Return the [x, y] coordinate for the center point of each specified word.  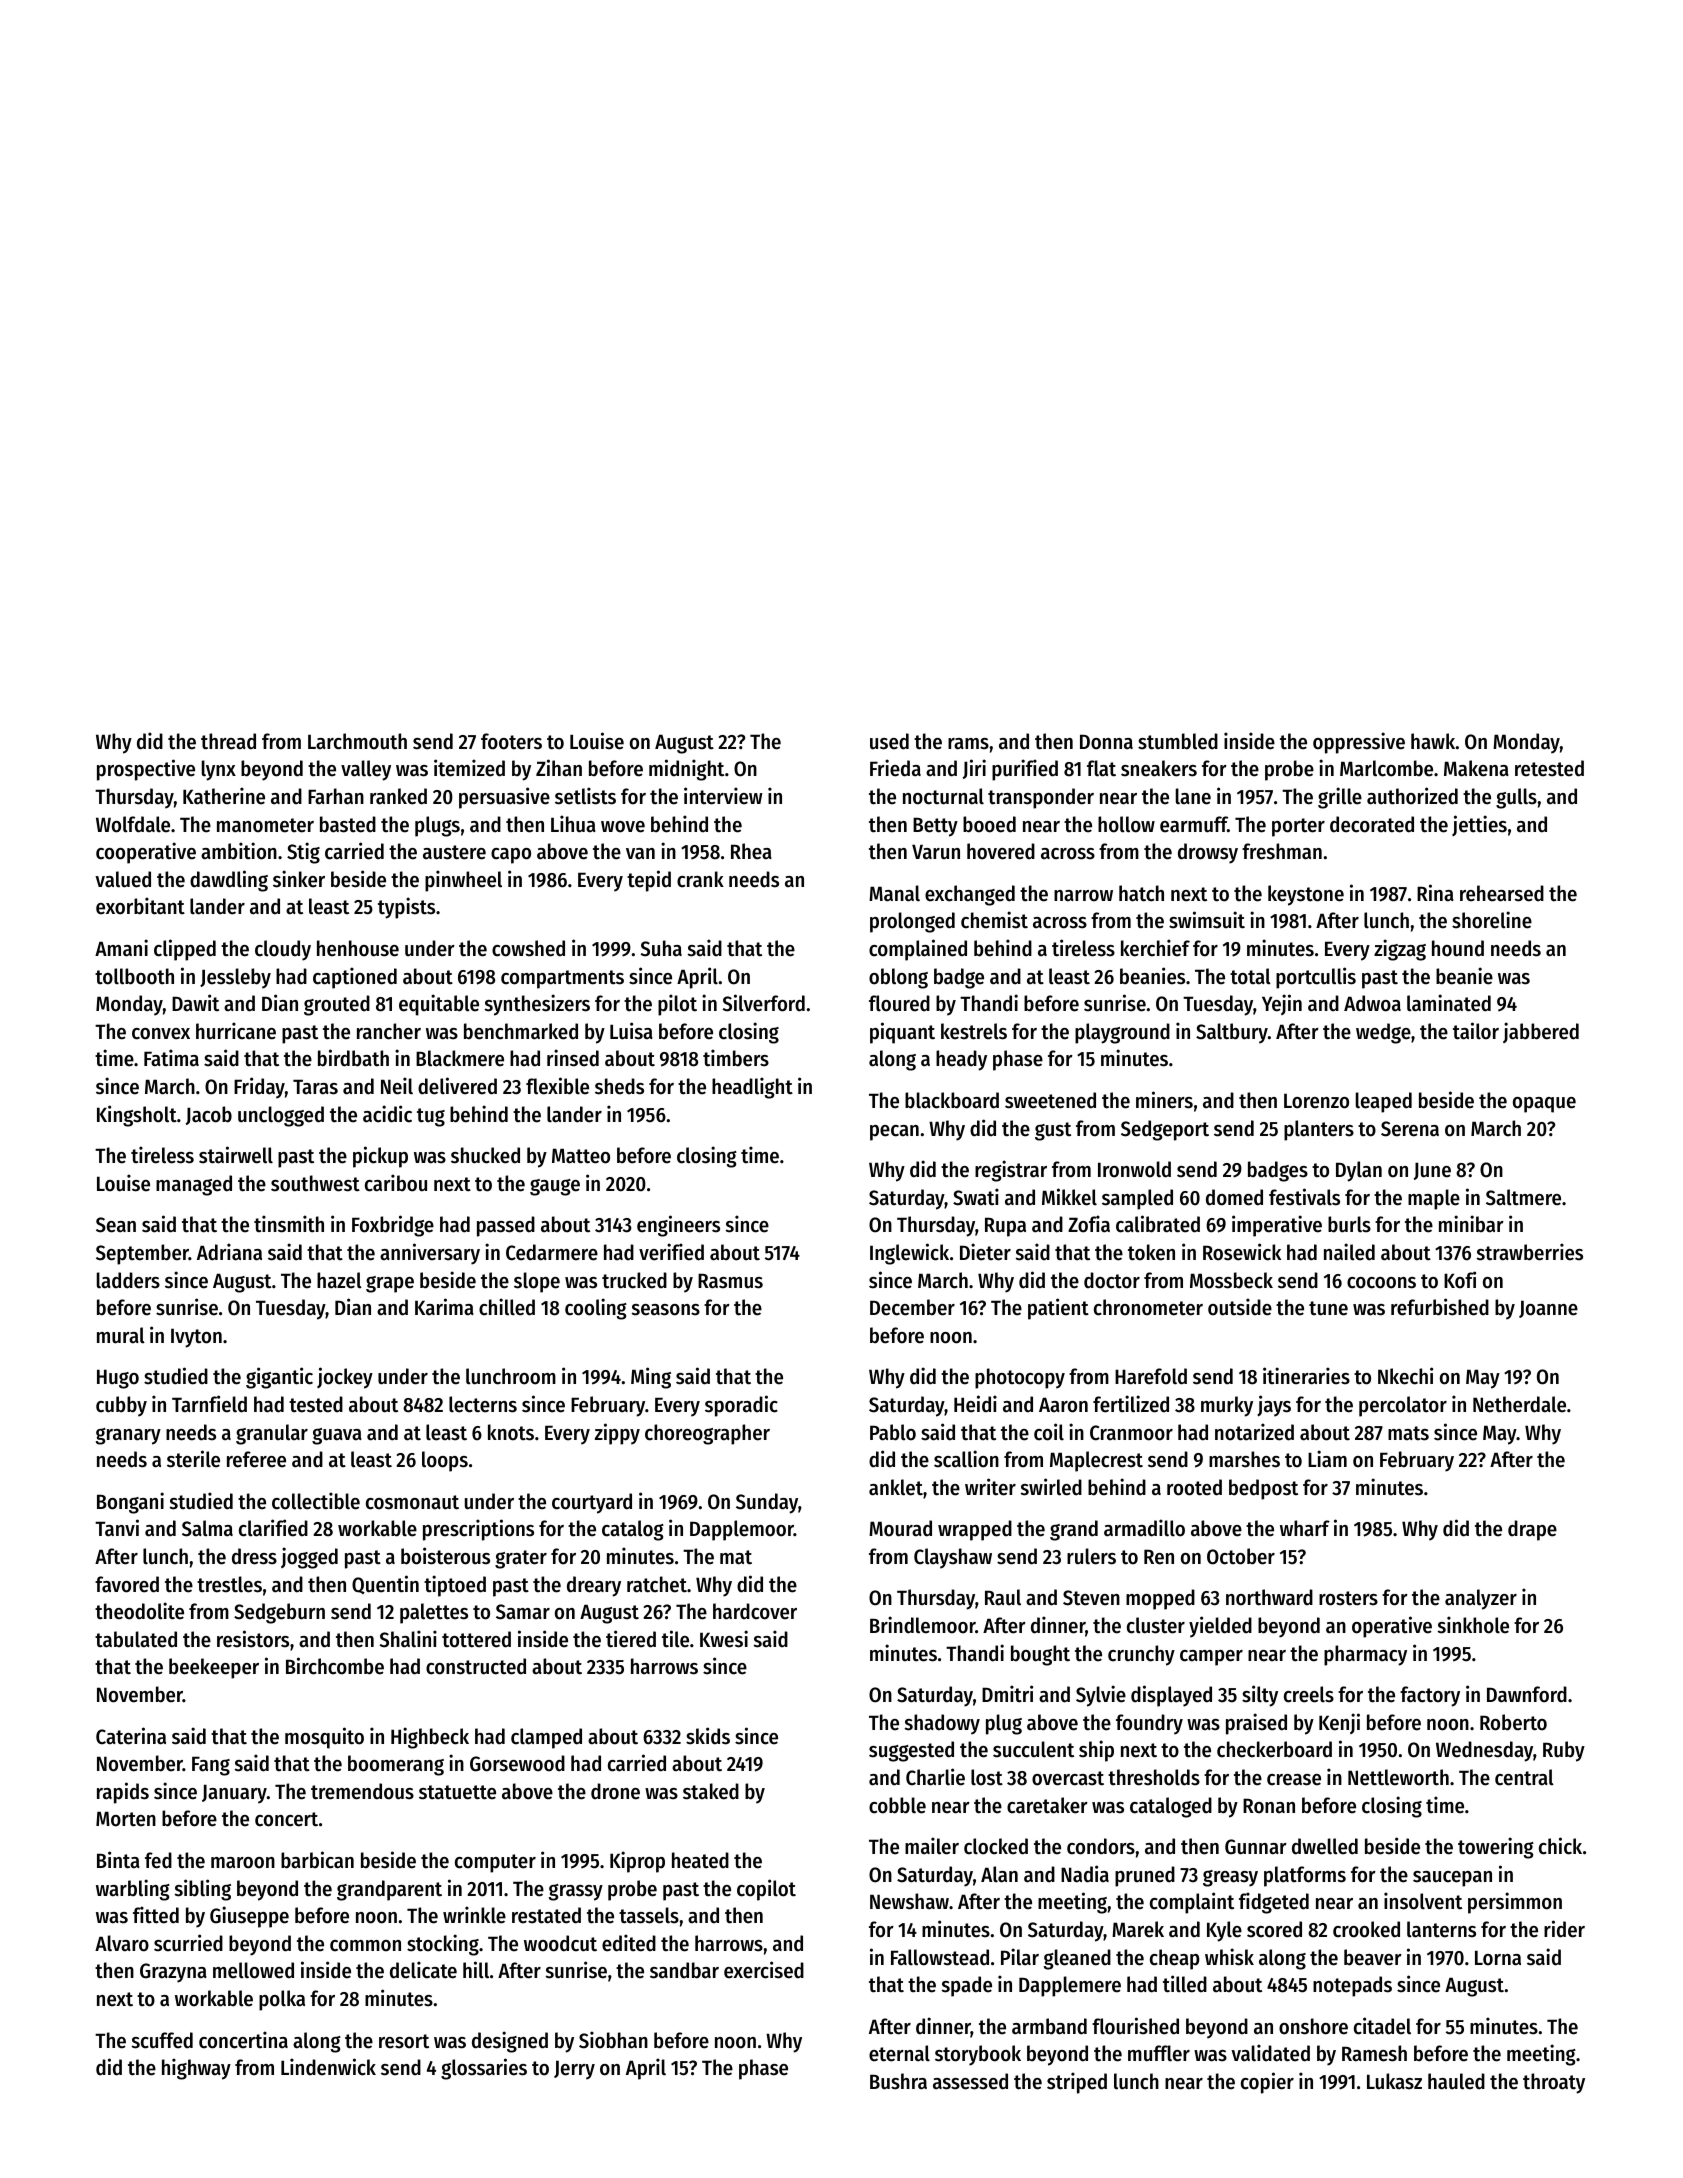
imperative [1277, 1226]
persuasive [504, 798]
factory [1430, 1696]
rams [968, 744]
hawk [1433, 741]
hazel [339, 1280]
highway [196, 2069]
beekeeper [214, 1668]
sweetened [1050, 1100]
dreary [594, 1586]
